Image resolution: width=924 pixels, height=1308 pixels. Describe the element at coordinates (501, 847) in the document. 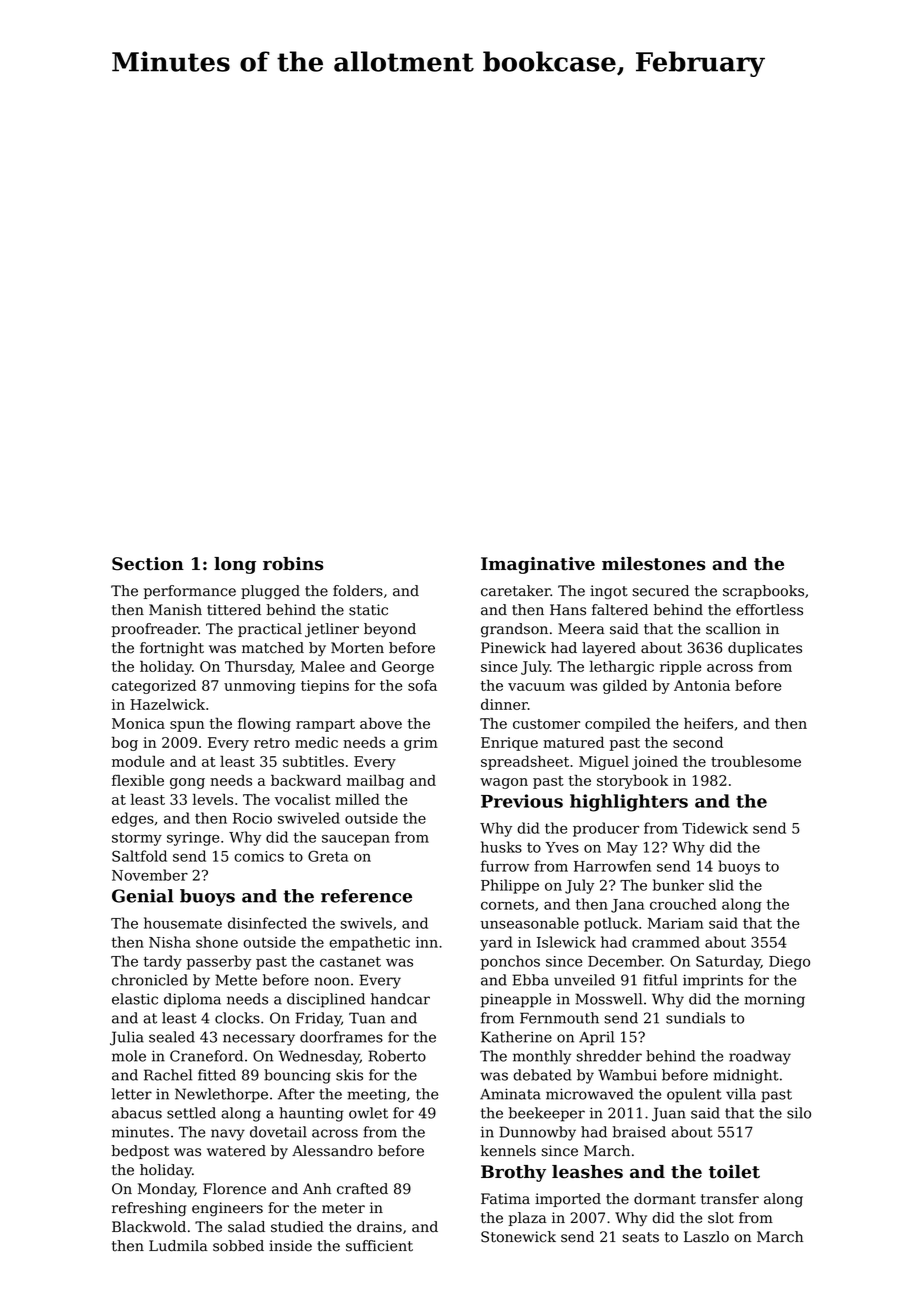

I see `husks` at that location.
